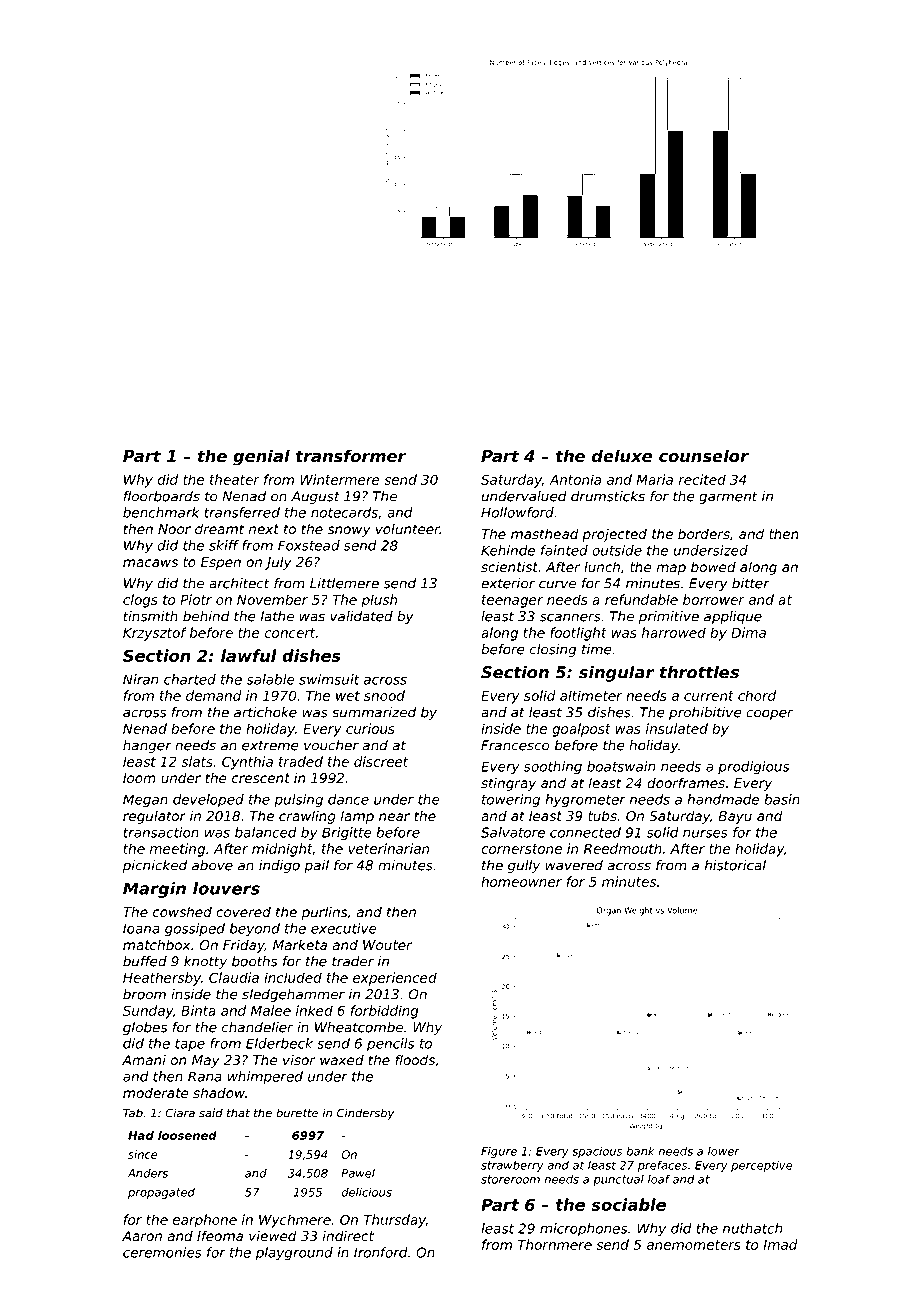 This page has height=1308, width=924. I want to click on Anders, so click(147, 1173).
